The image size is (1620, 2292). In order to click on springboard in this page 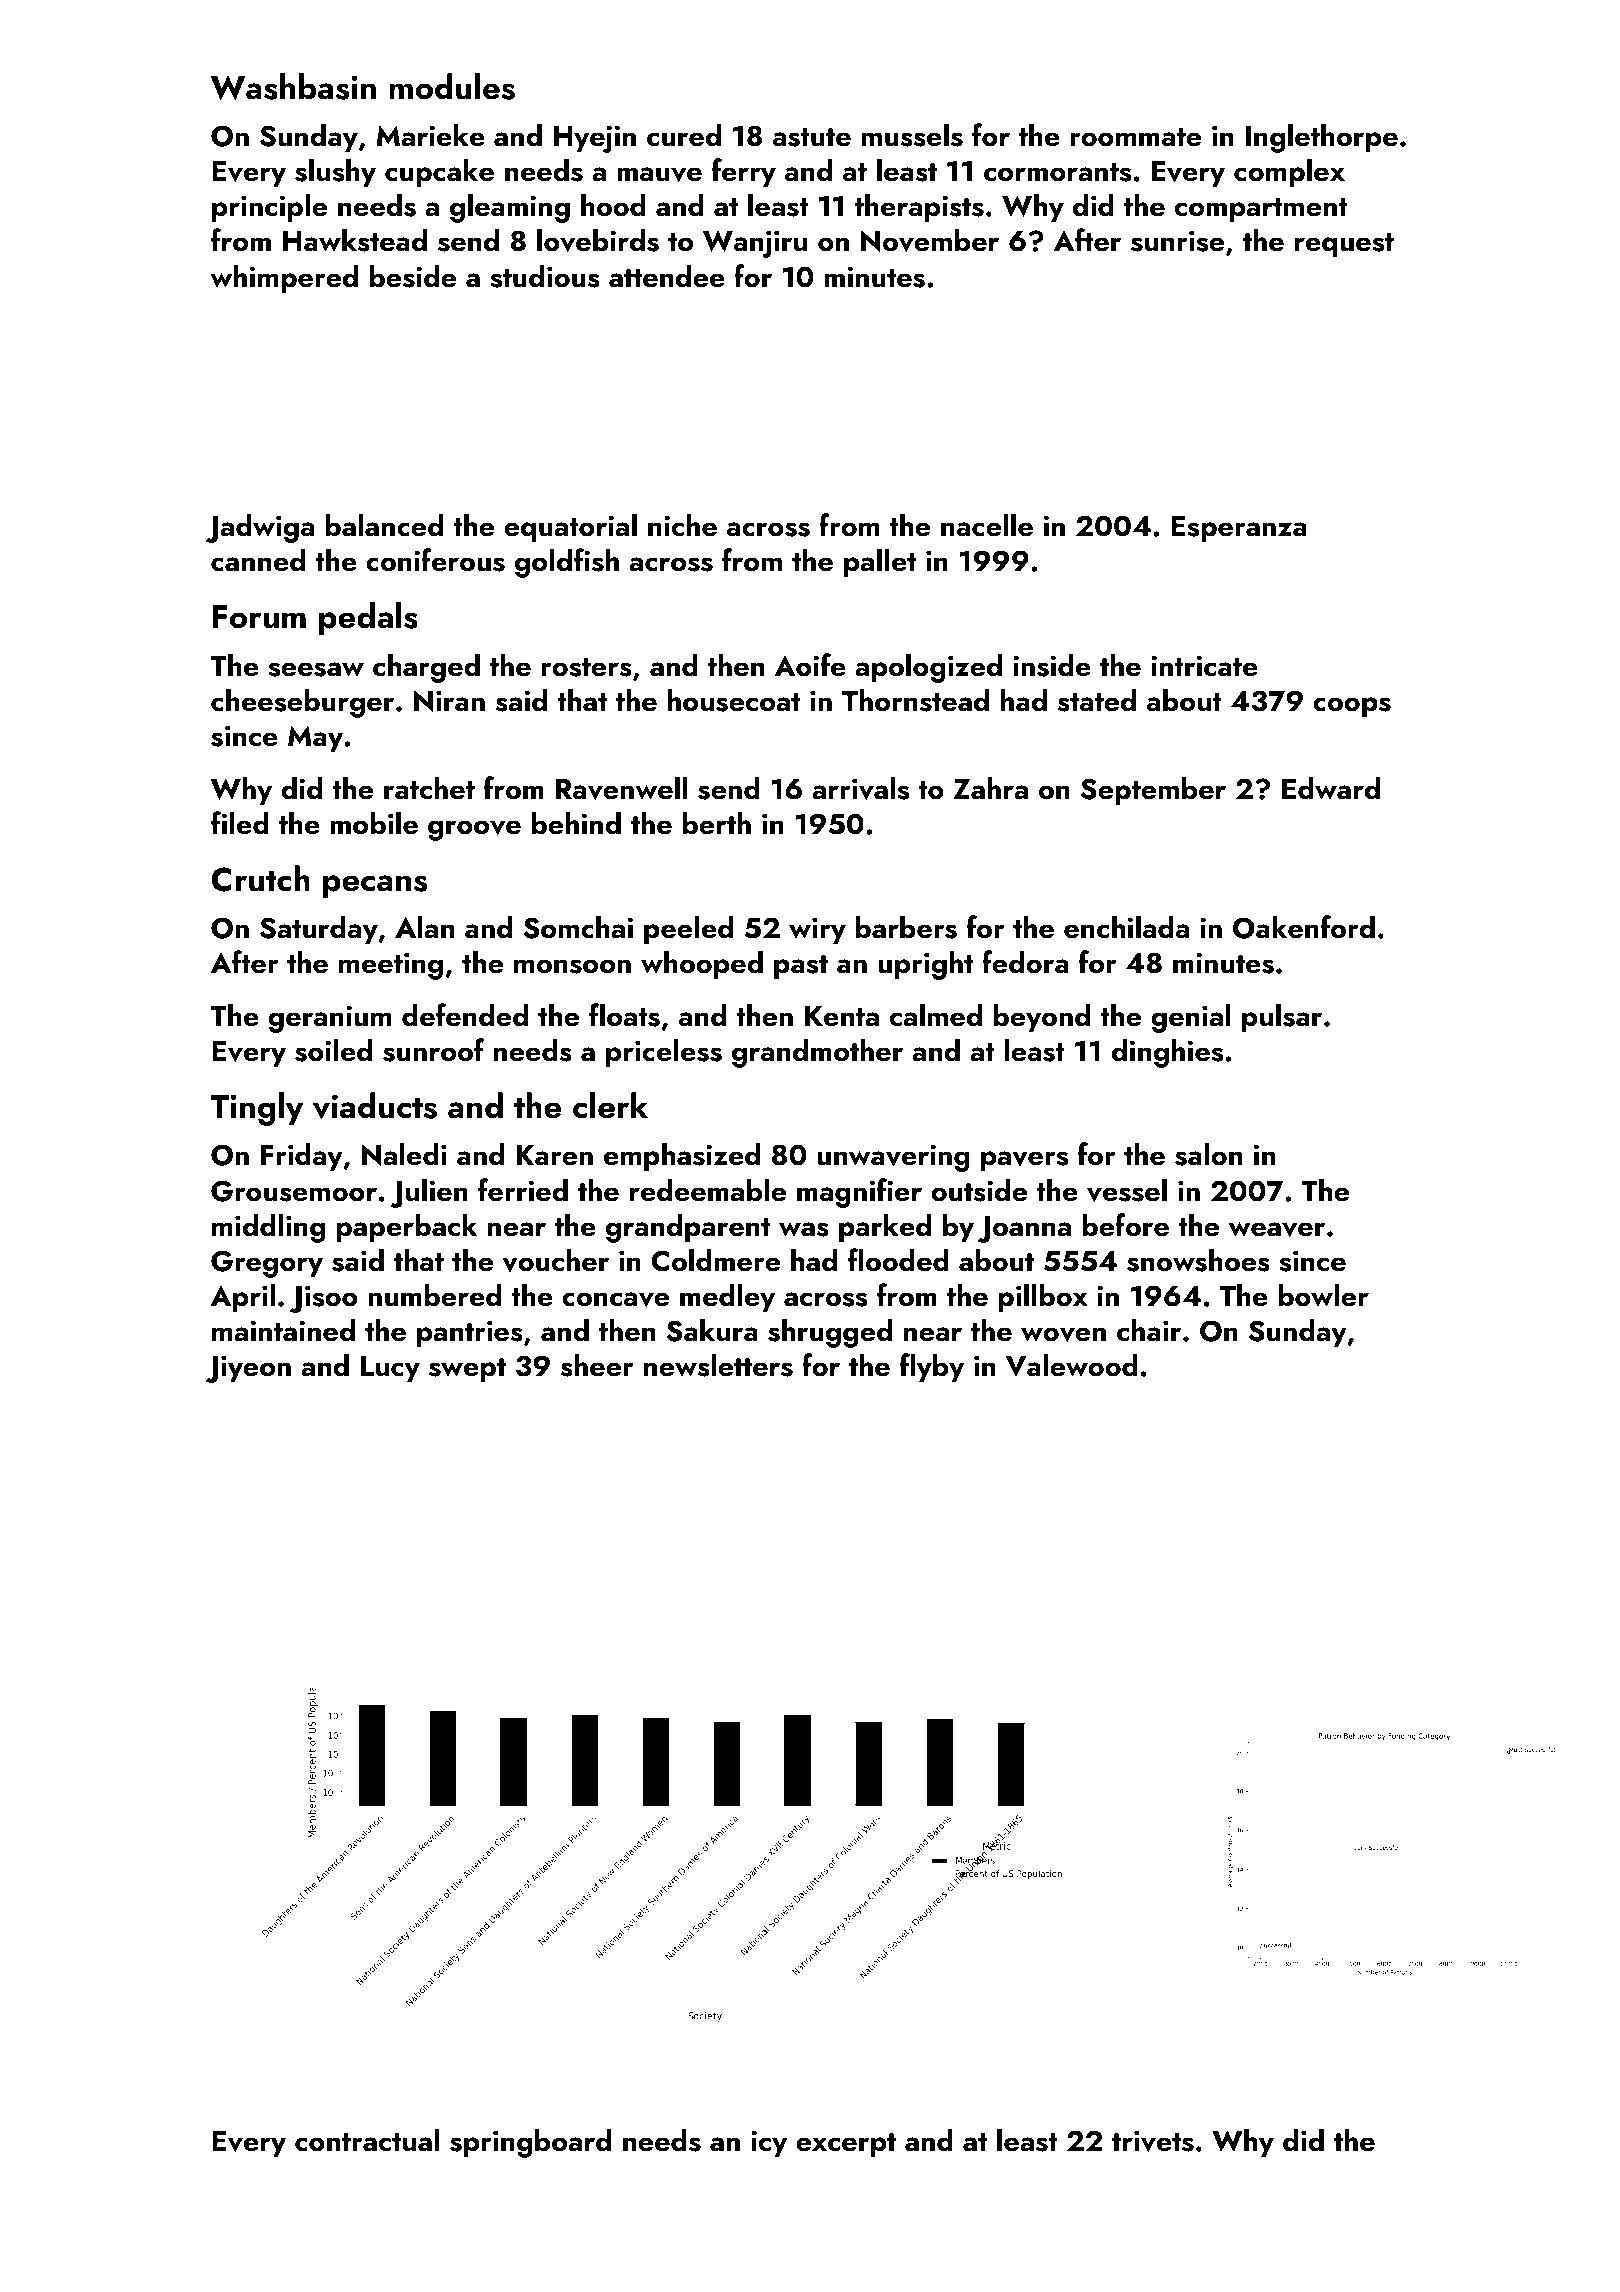, I will do `click(530, 2143)`.
